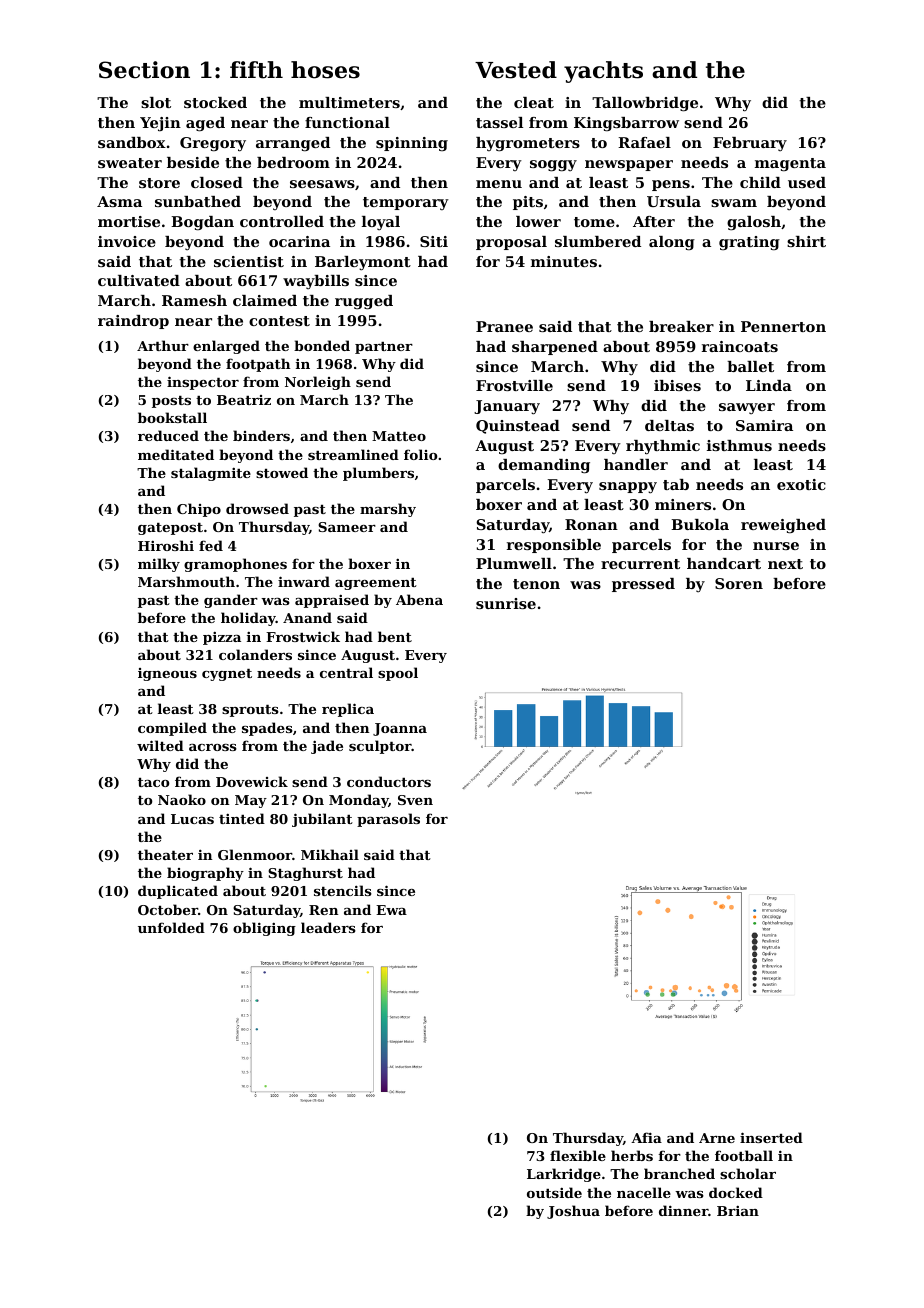 The height and width of the screenshot is (1308, 924). I want to click on gatepost, so click(170, 529).
